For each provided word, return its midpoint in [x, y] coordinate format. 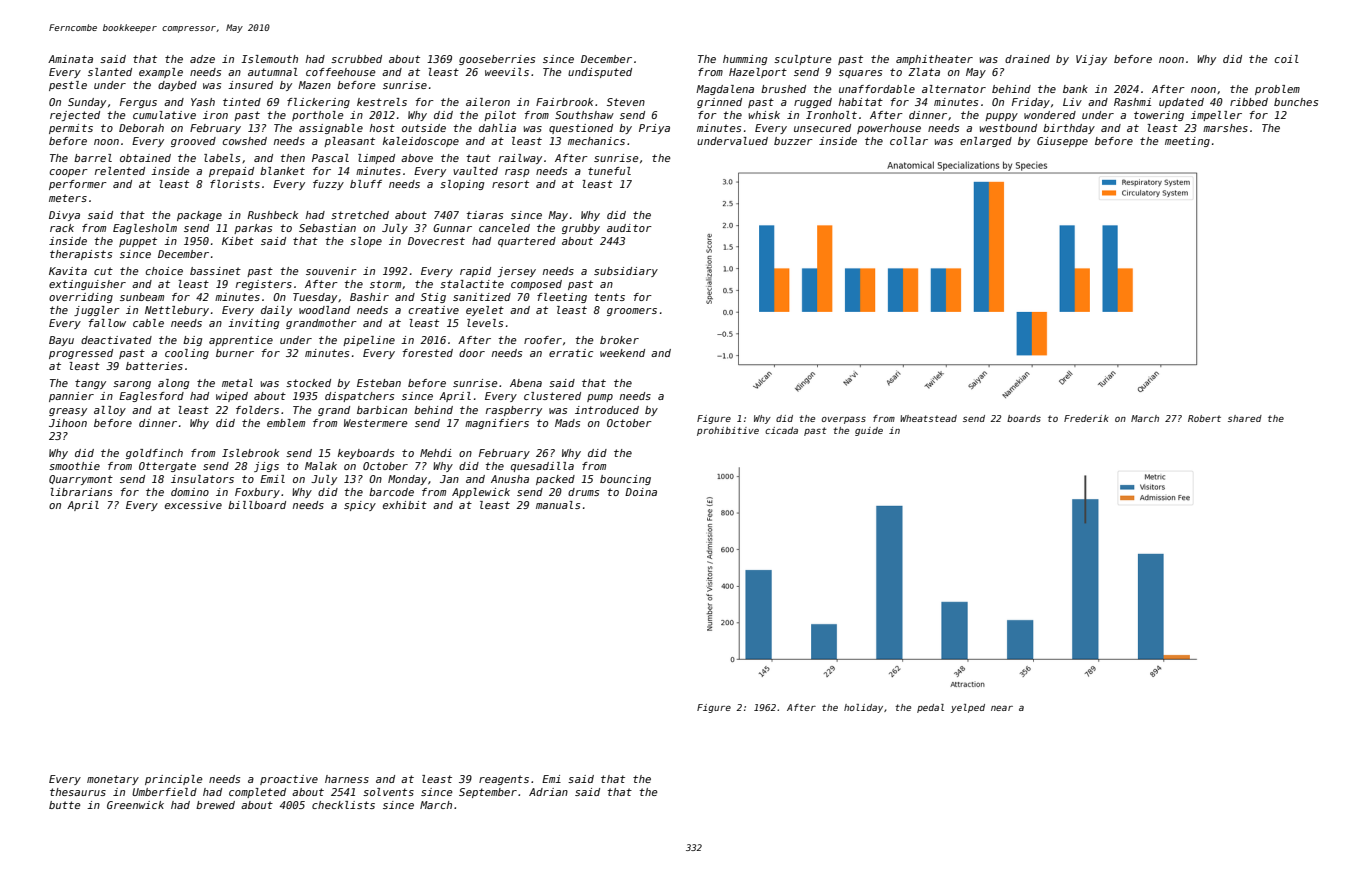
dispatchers [359, 397]
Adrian [548, 792]
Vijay [1091, 60]
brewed [215, 805]
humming [745, 60]
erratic [571, 353]
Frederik [1086, 418]
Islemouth [269, 59]
